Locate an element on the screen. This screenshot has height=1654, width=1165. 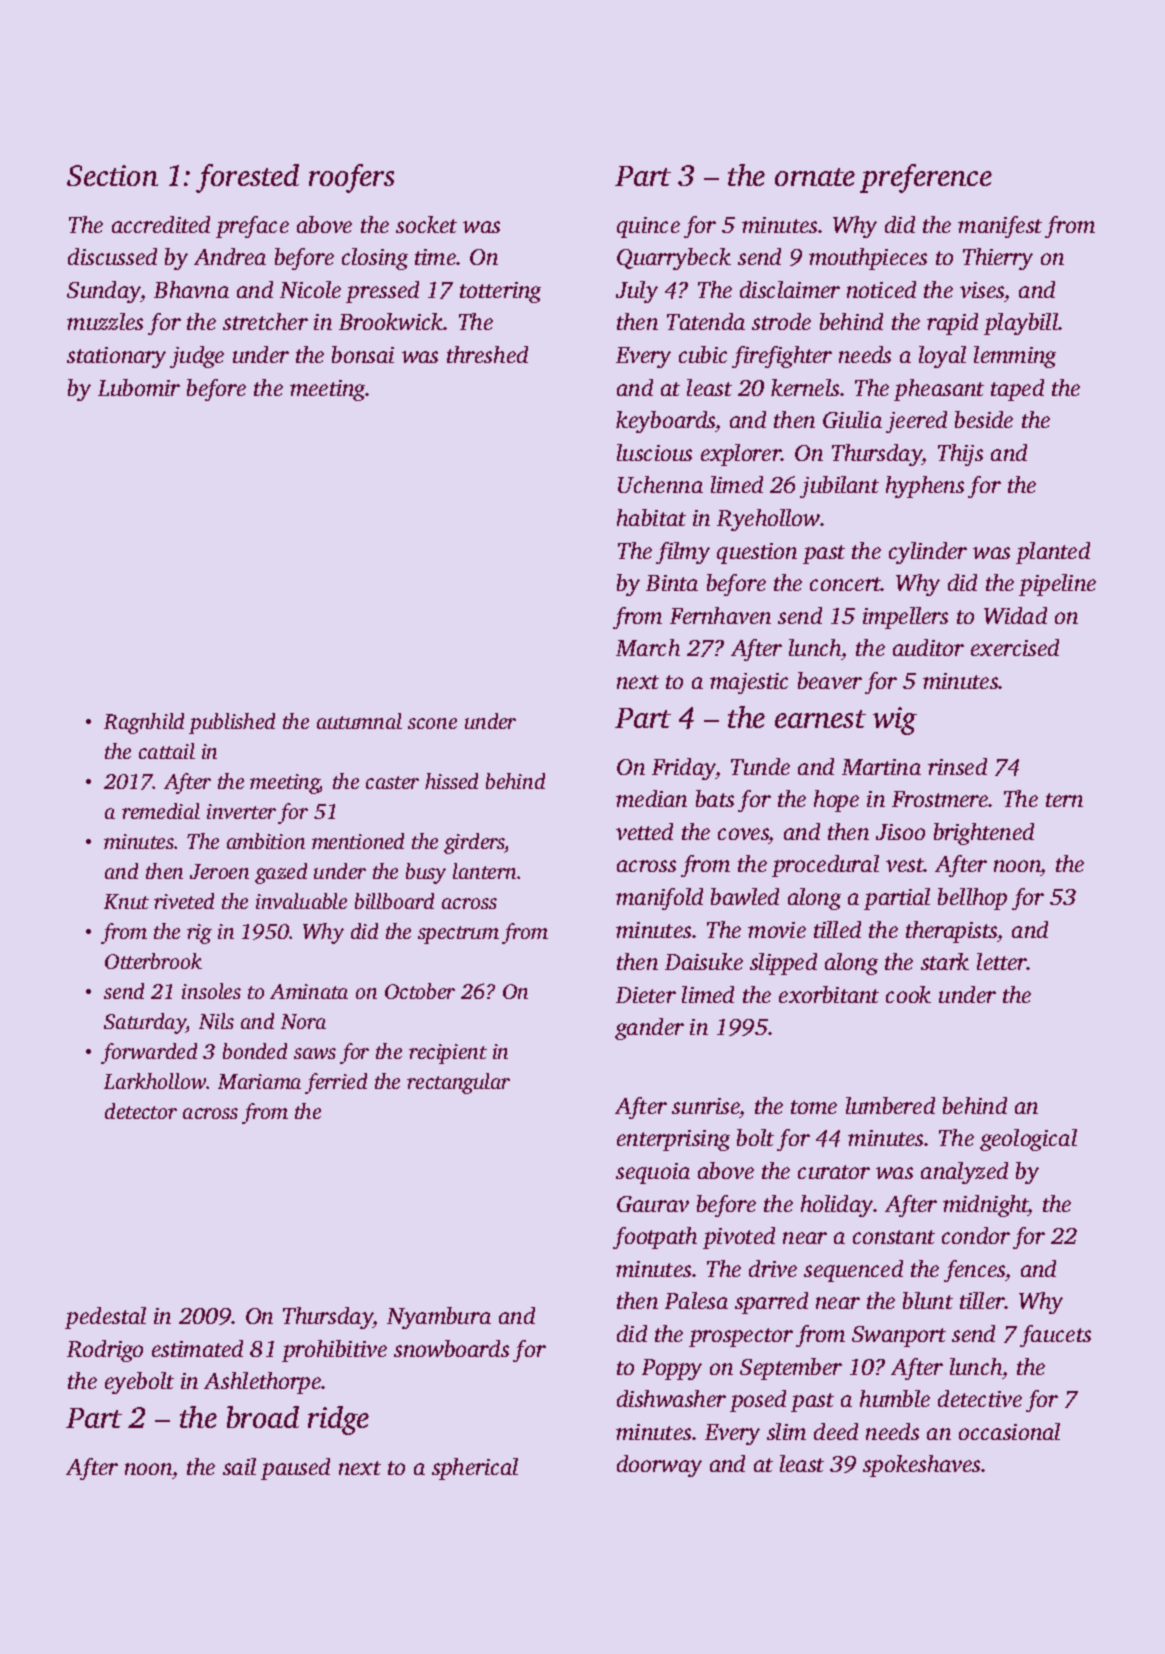
broad is located at coordinates (263, 1417).
